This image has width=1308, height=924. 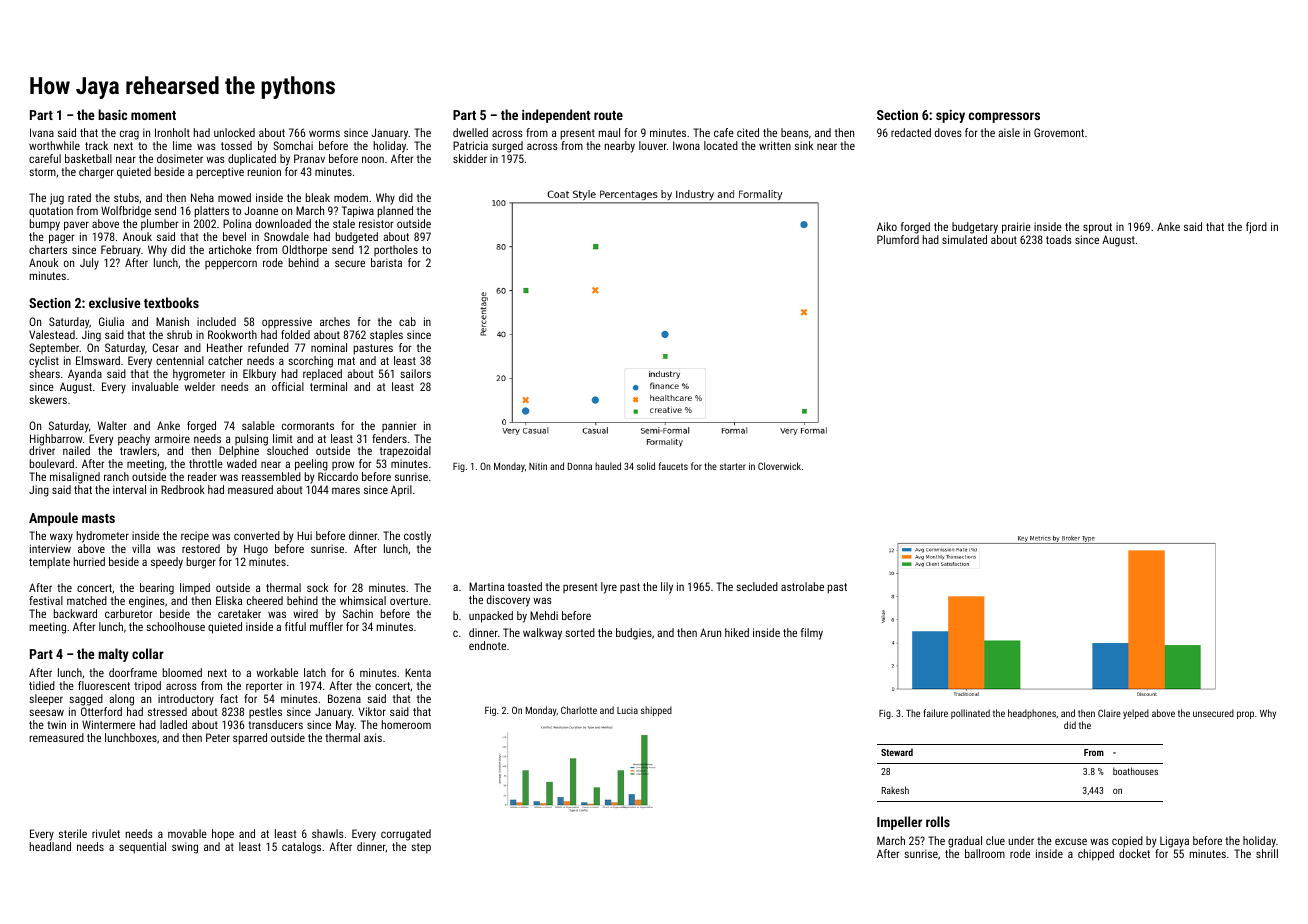 What do you see at coordinates (580, 632) in the image?
I see `sorted` at bounding box center [580, 632].
